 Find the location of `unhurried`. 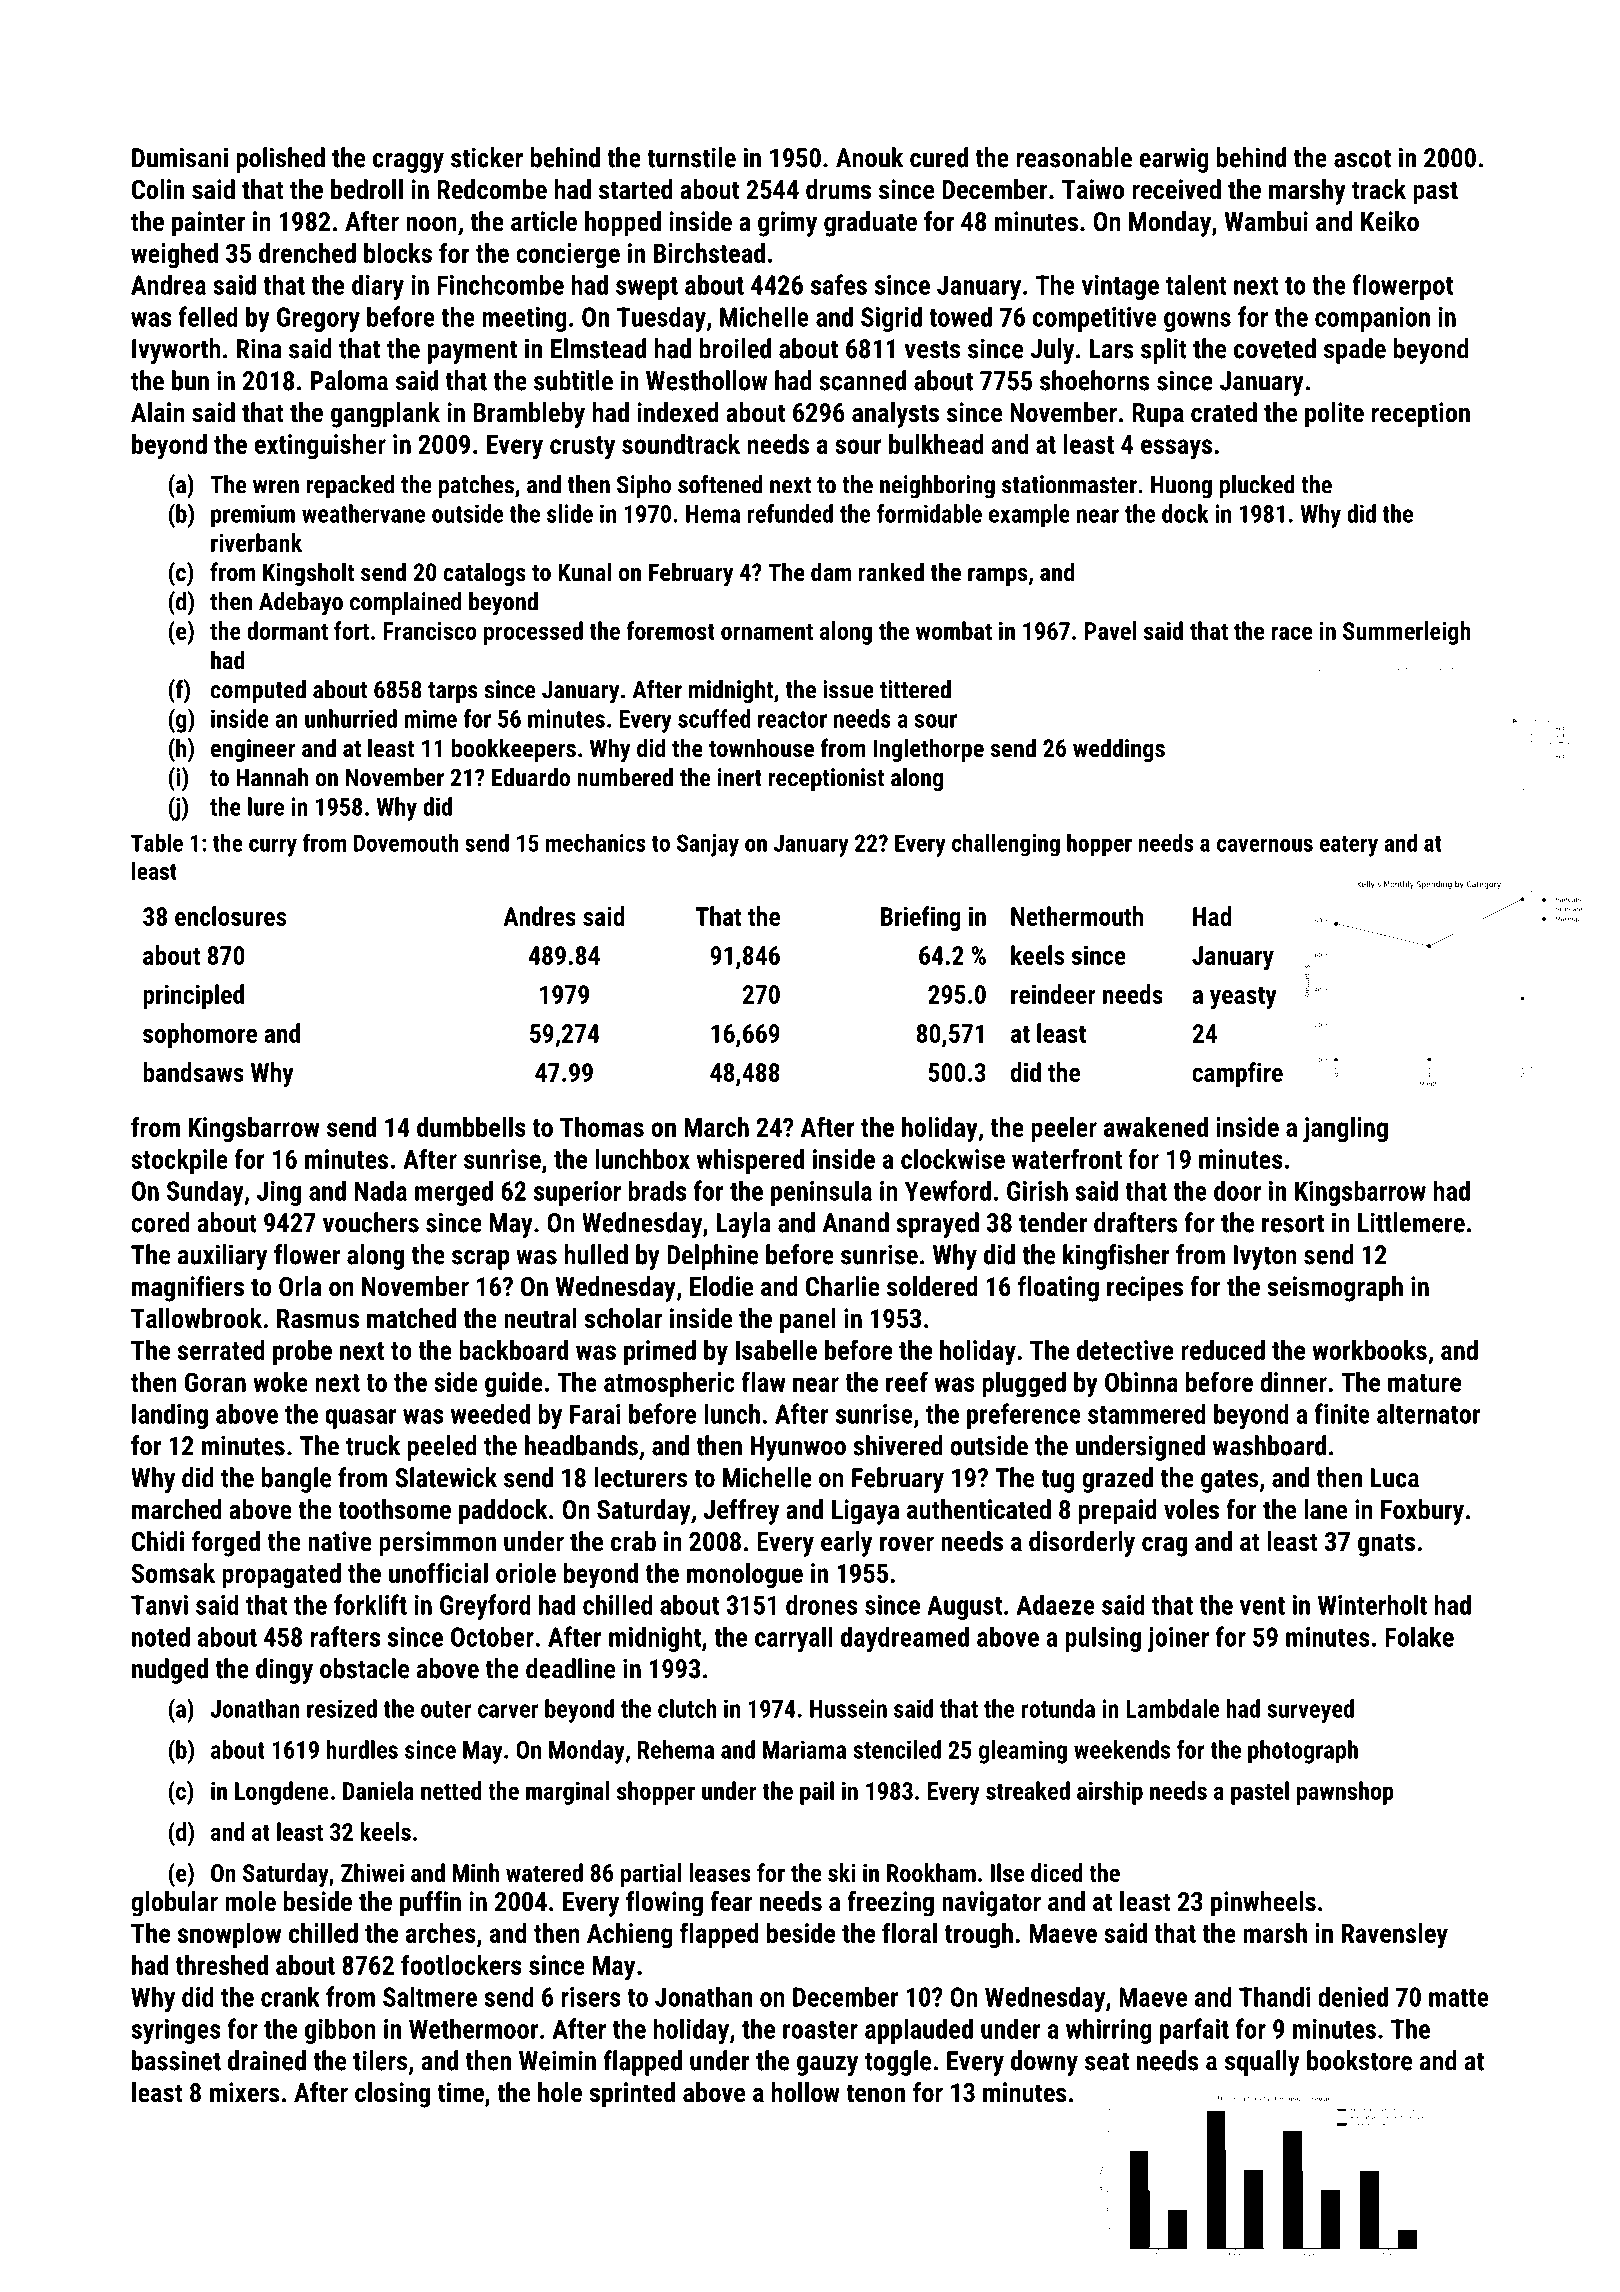

unhurried is located at coordinates (351, 718).
